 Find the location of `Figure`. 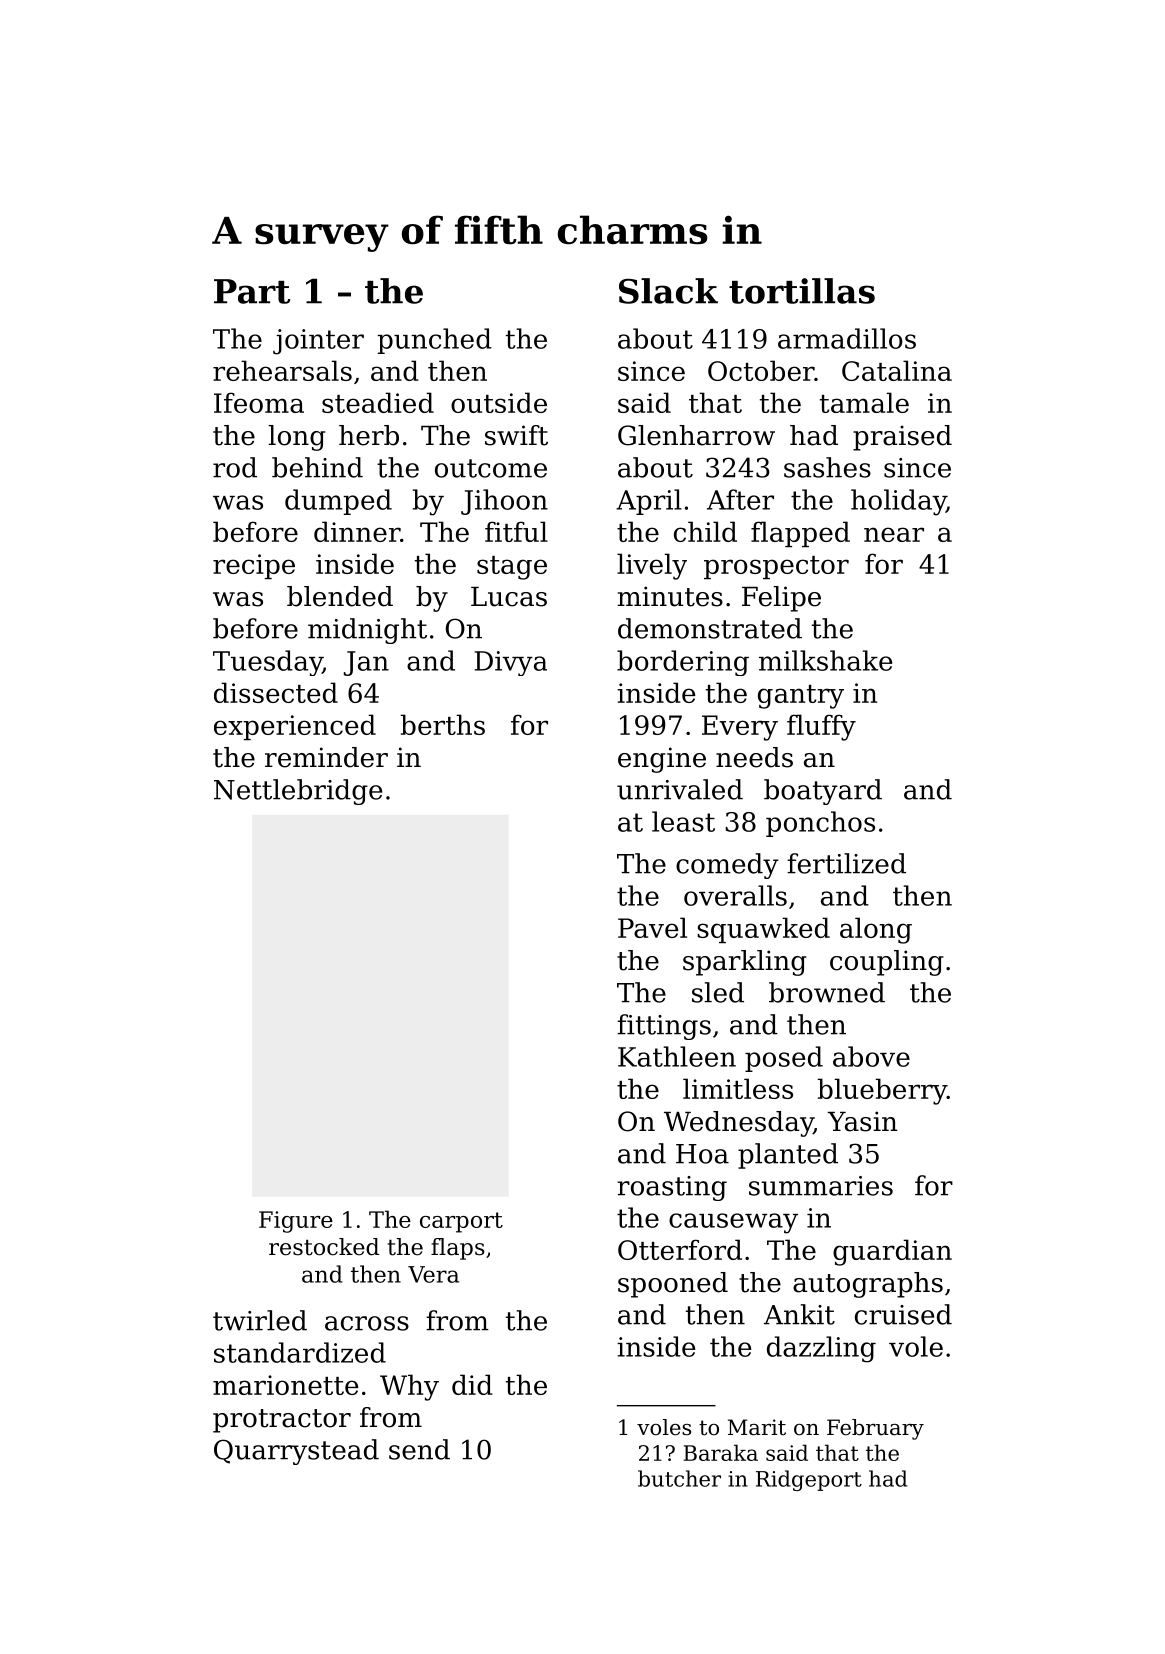

Figure is located at coordinates (296, 1222).
